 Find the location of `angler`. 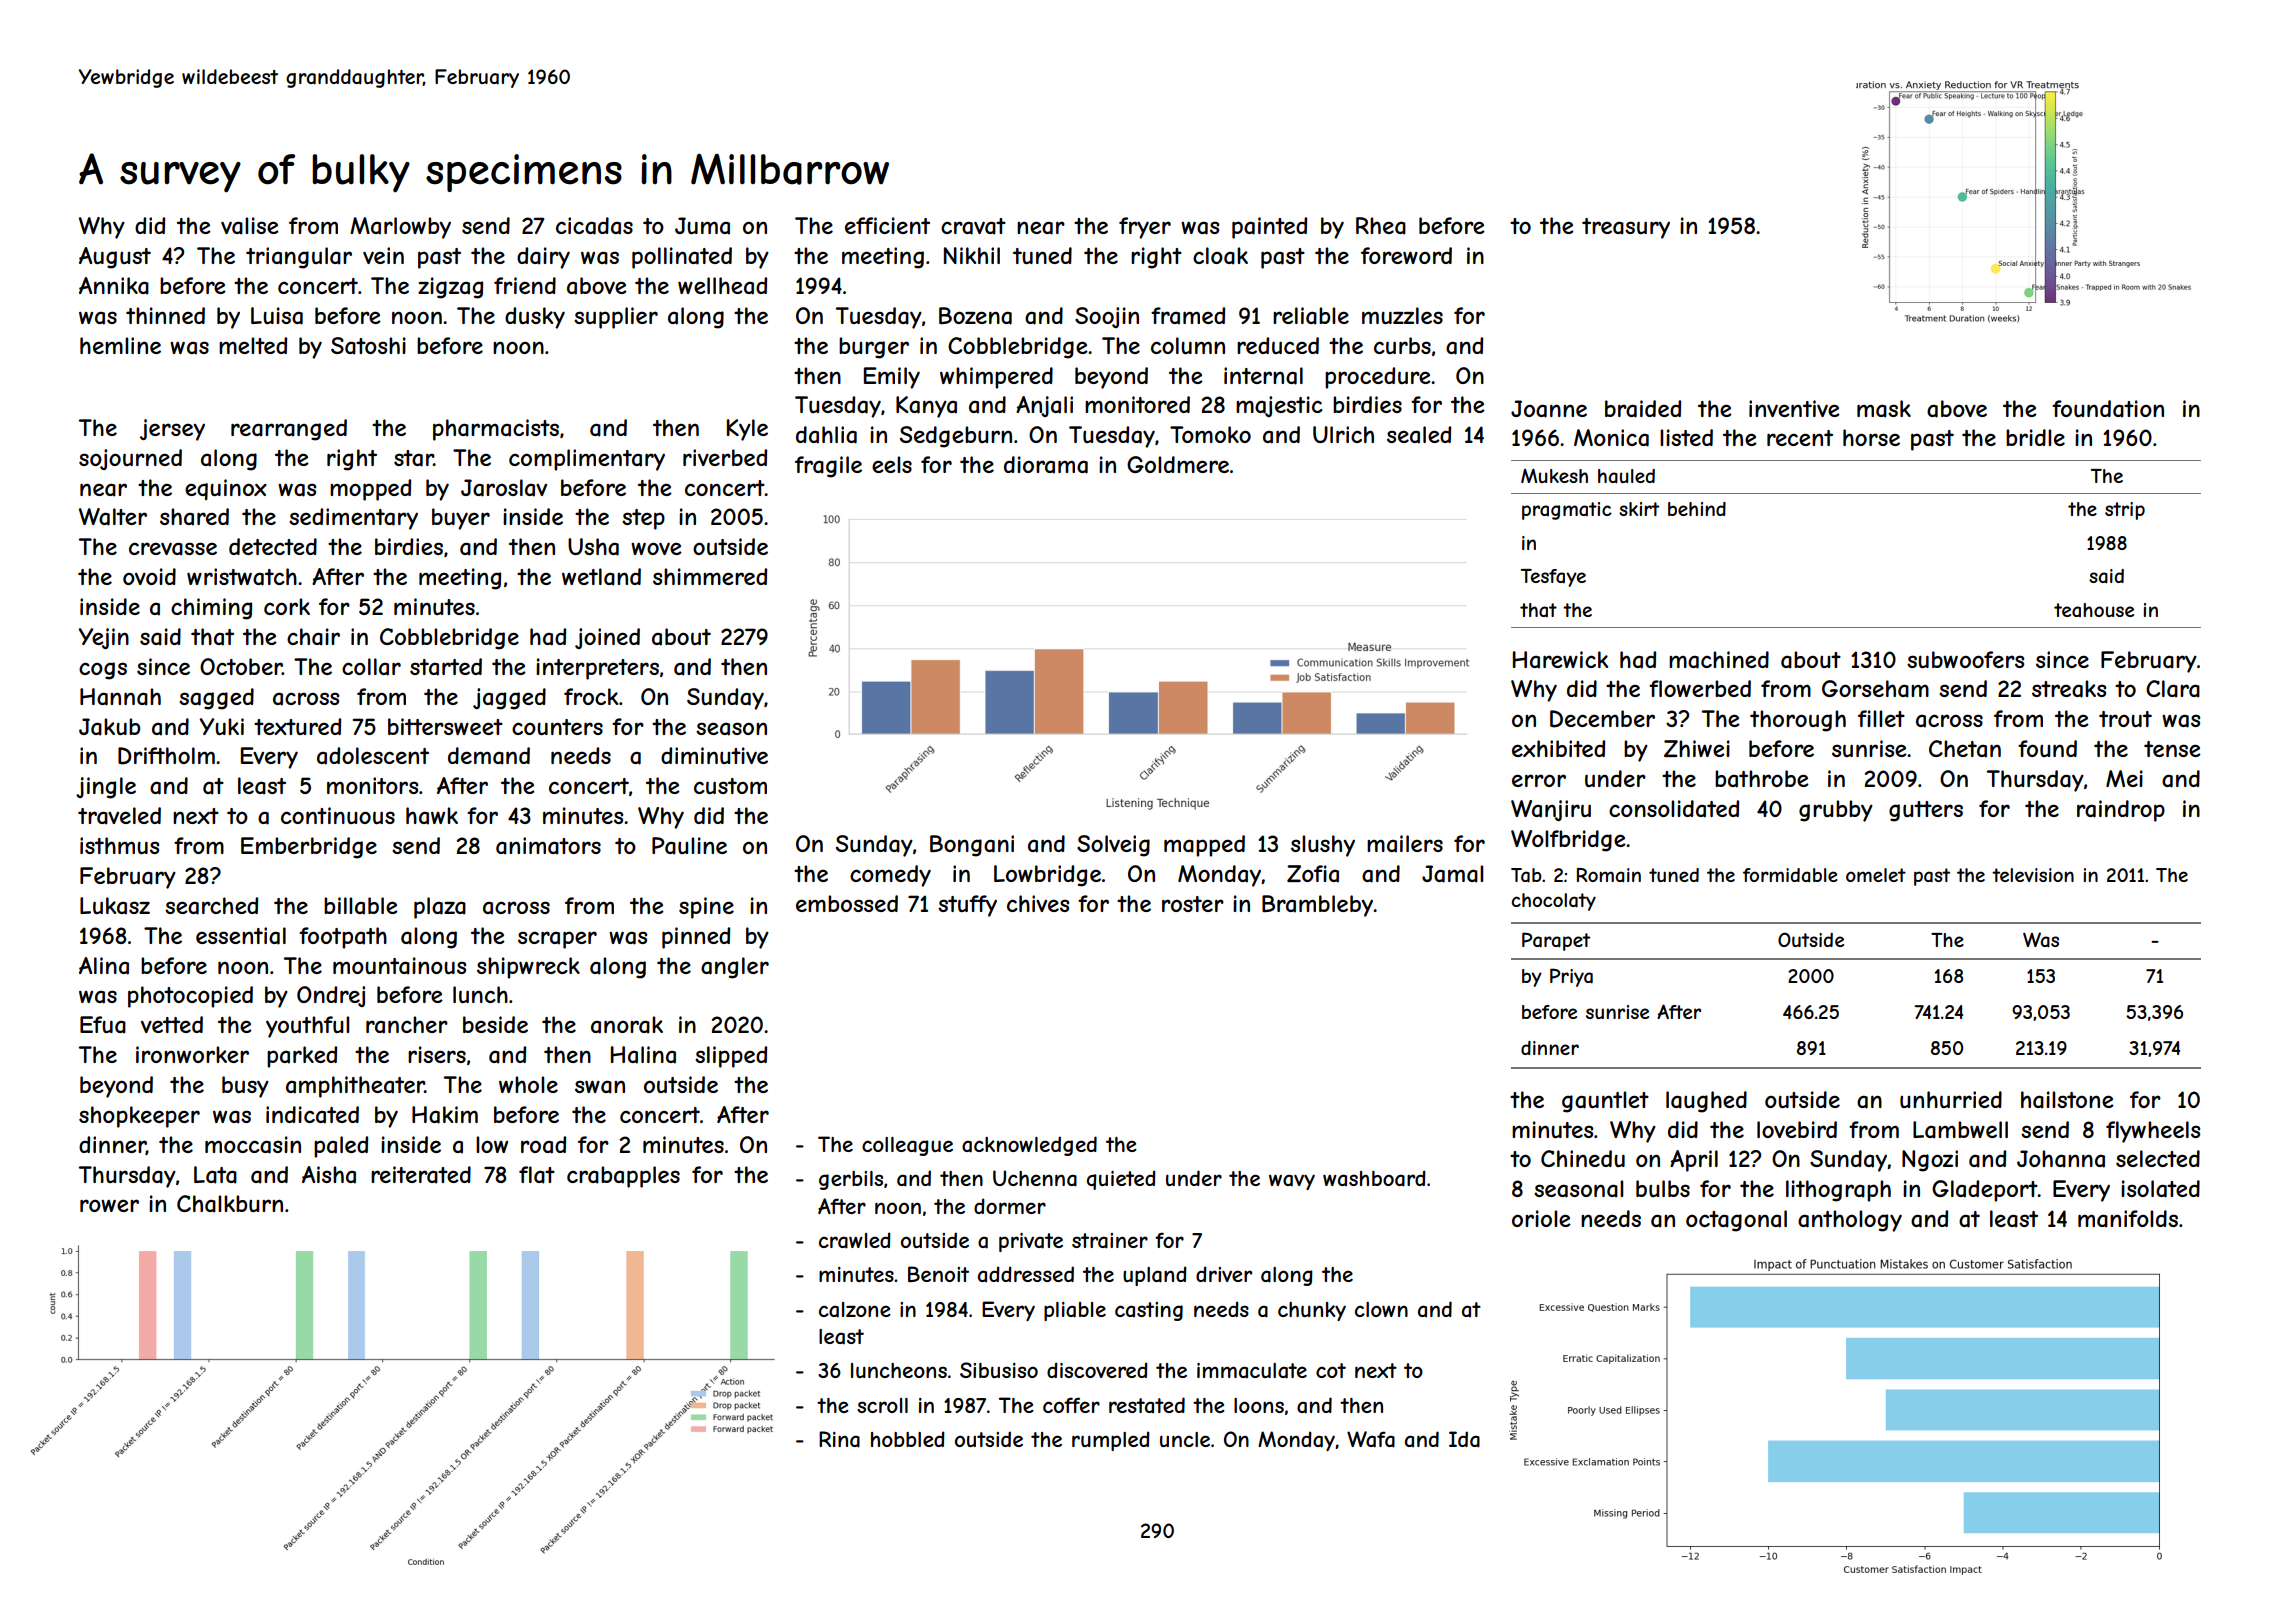

angler is located at coordinates (735, 968).
